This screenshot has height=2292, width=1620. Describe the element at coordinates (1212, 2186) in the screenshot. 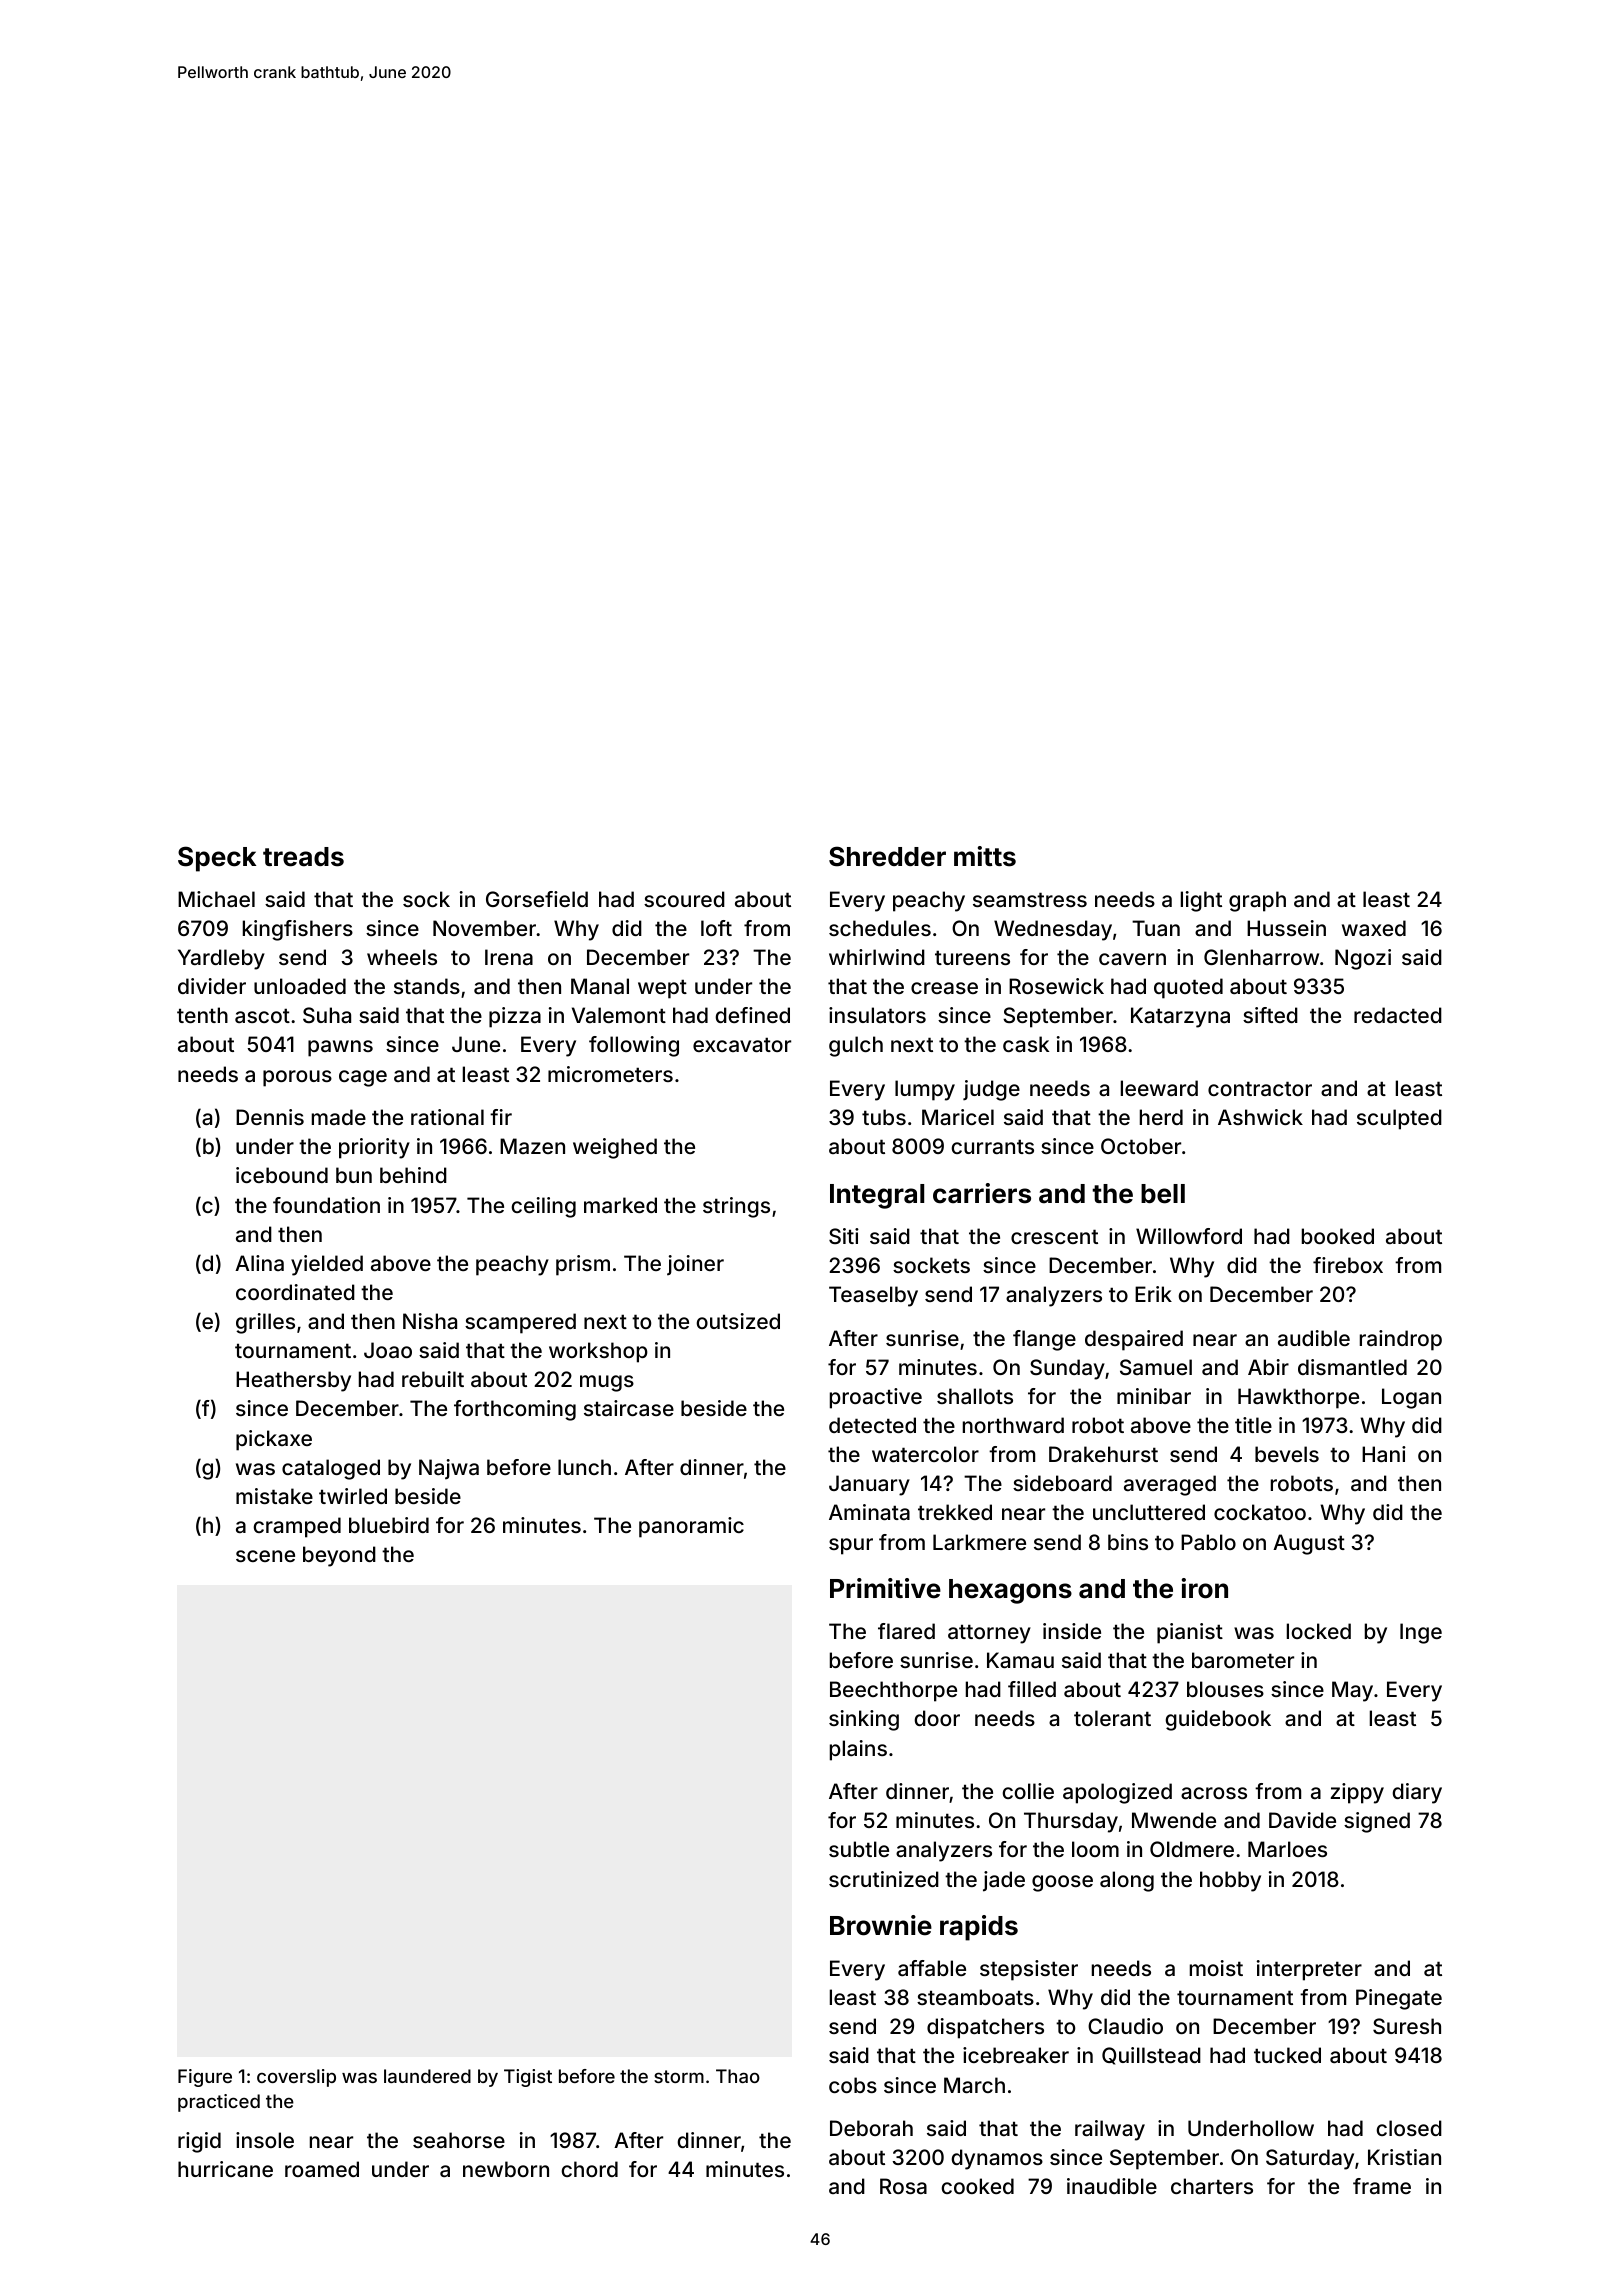

I see `charters` at that location.
